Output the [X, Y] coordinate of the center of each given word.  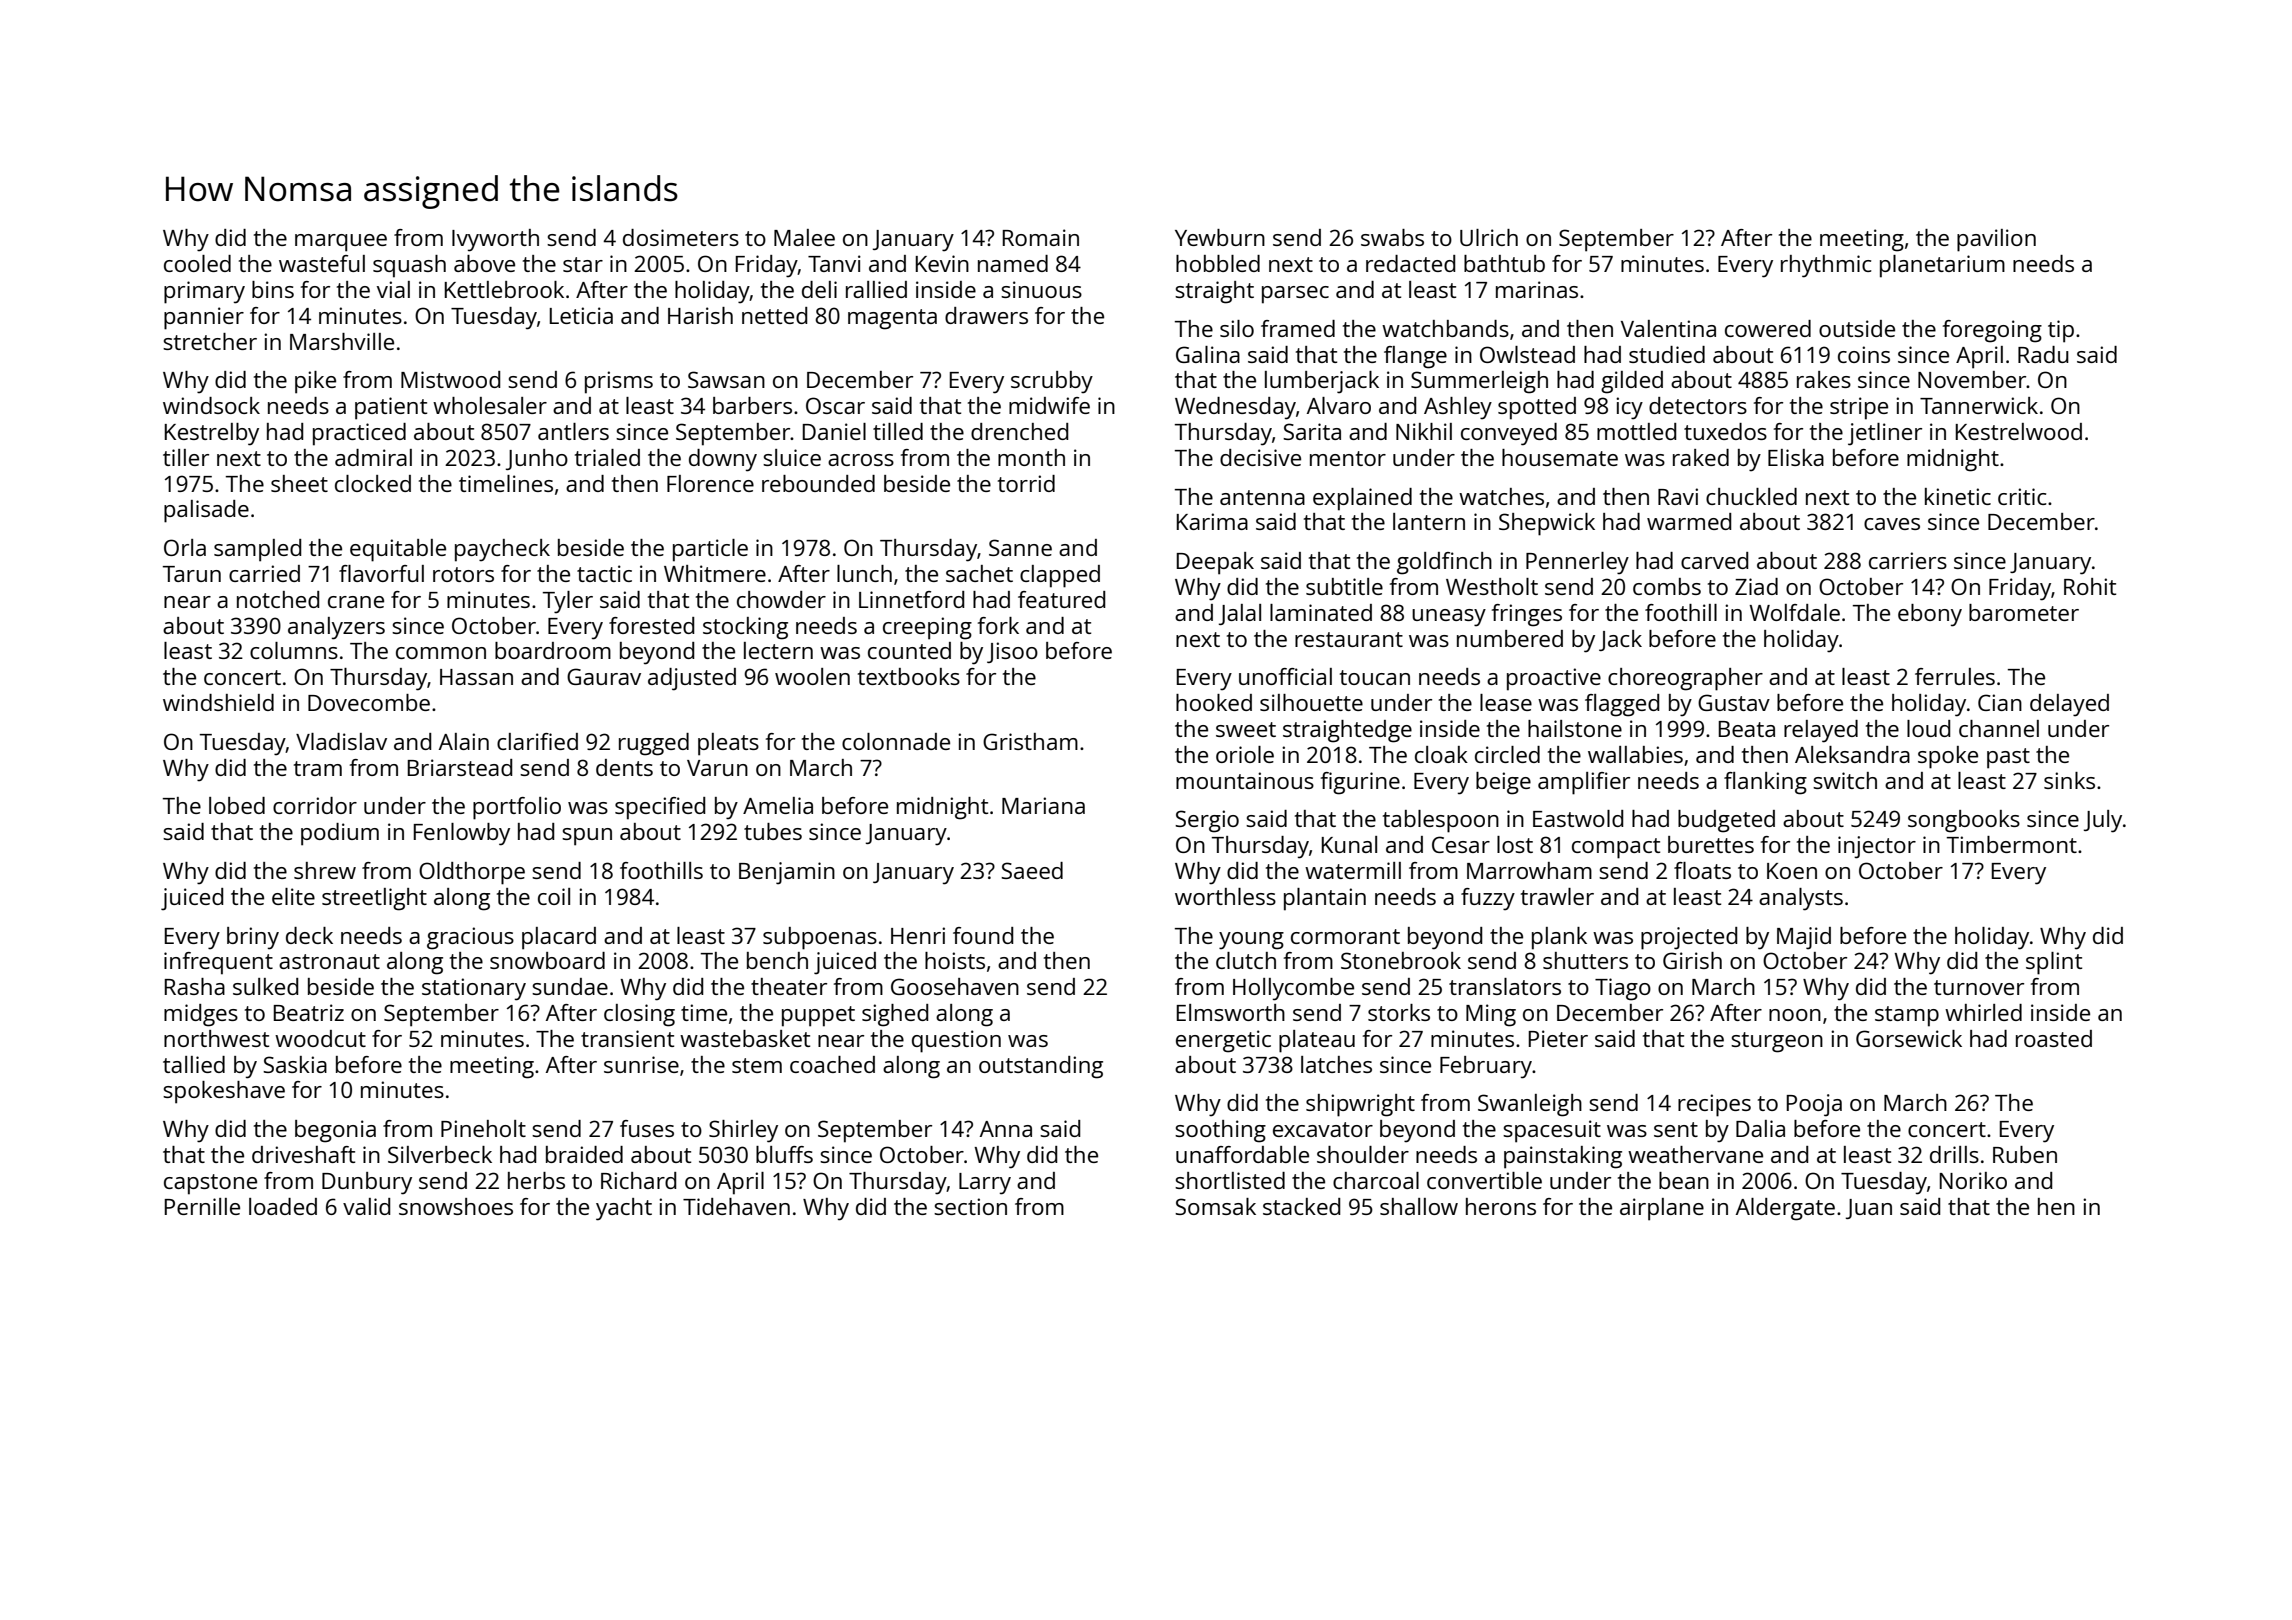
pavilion [1996, 240]
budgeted [1726, 821]
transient [627, 1038]
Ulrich [1489, 237]
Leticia [581, 315]
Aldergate [1785, 1209]
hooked [1214, 702]
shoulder [1363, 1154]
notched [278, 599]
